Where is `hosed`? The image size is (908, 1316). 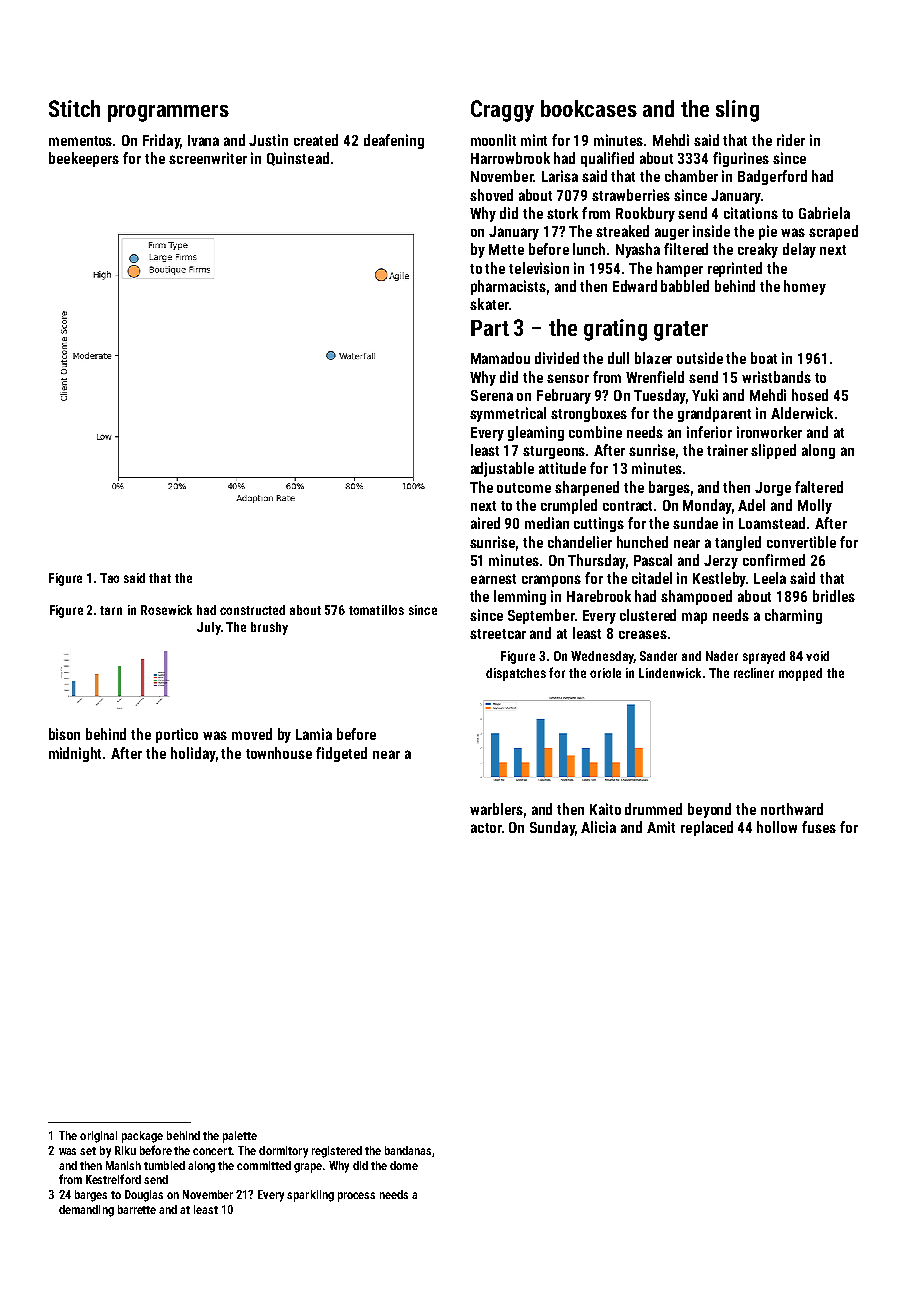 hosed is located at coordinates (810, 395).
